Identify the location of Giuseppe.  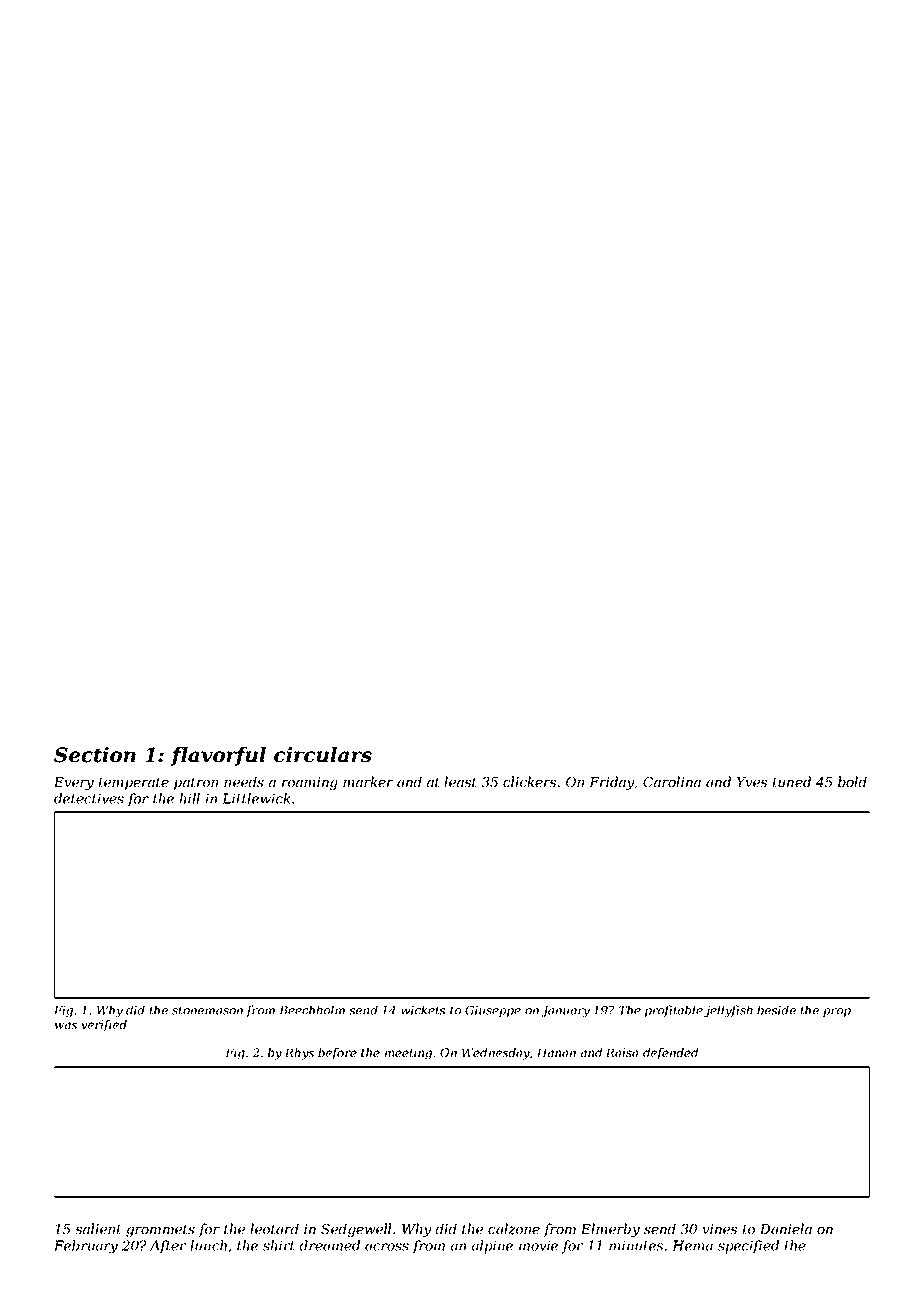
(493, 1011).
